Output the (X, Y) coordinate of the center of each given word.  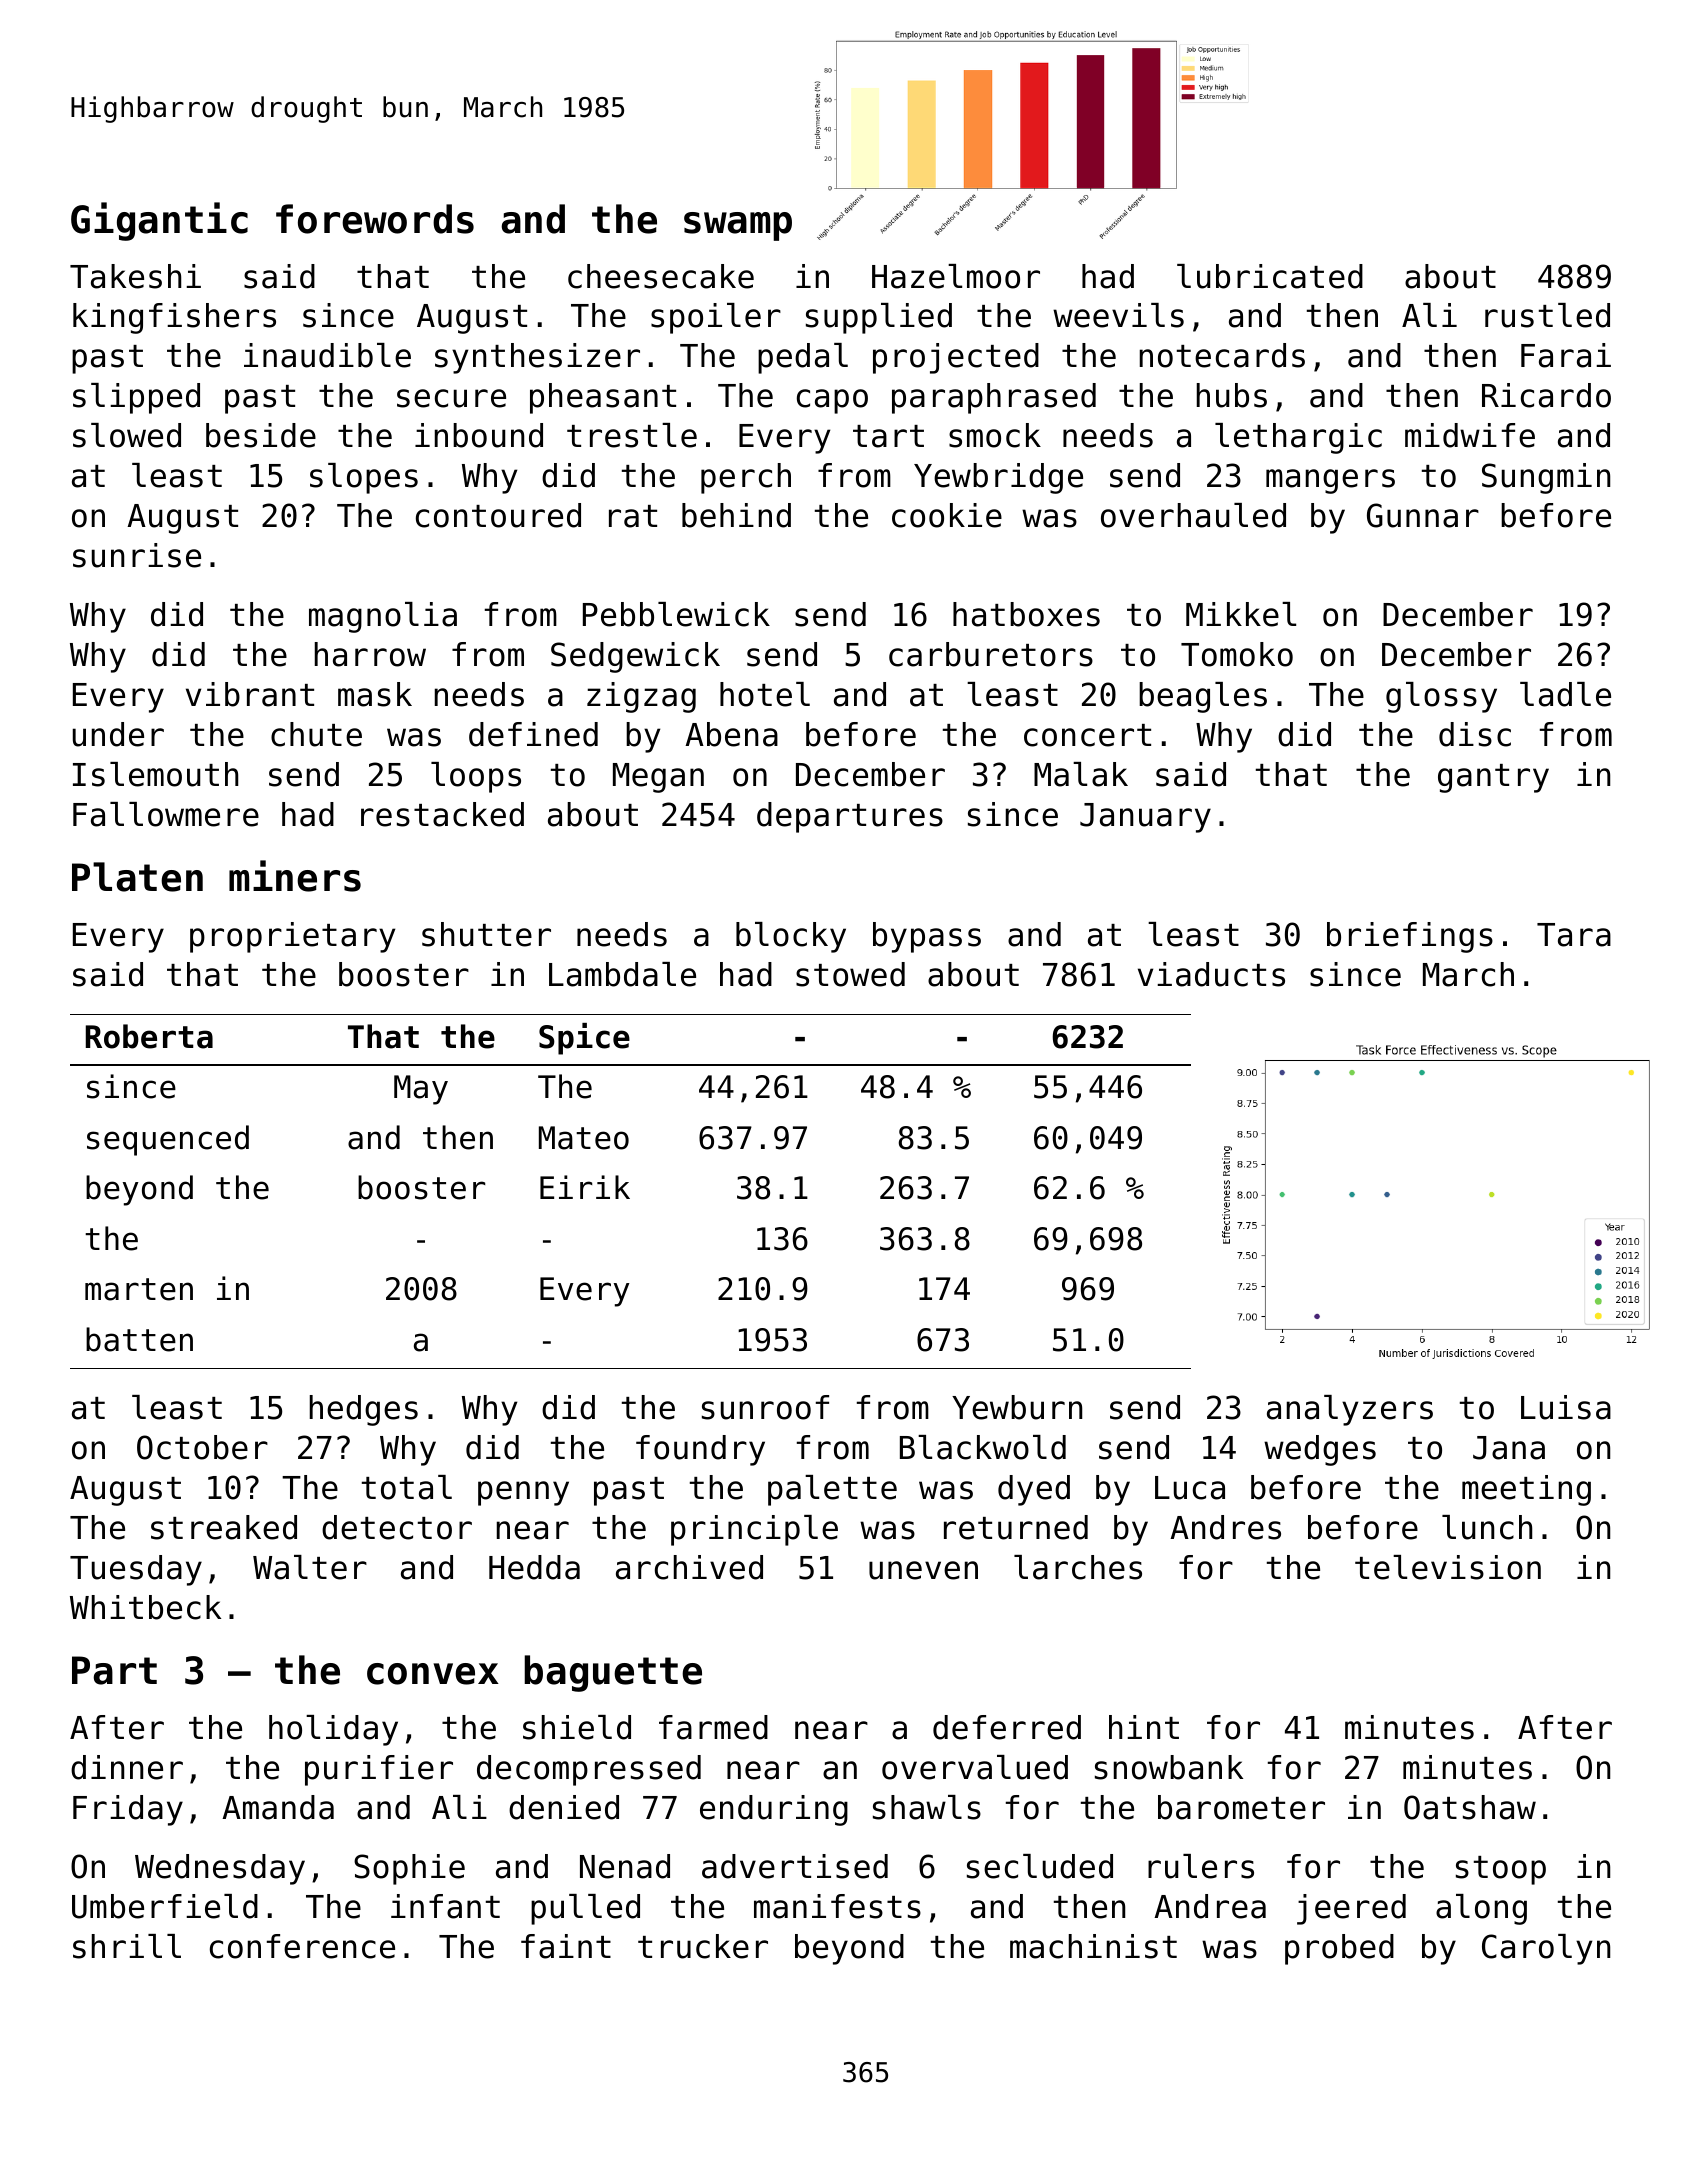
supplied (879, 318)
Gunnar (1423, 515)
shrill (127, 1946)
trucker (703, 1946)
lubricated (1270, 276)
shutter (486, 934)
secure (451, 398)
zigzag (641, 697)
